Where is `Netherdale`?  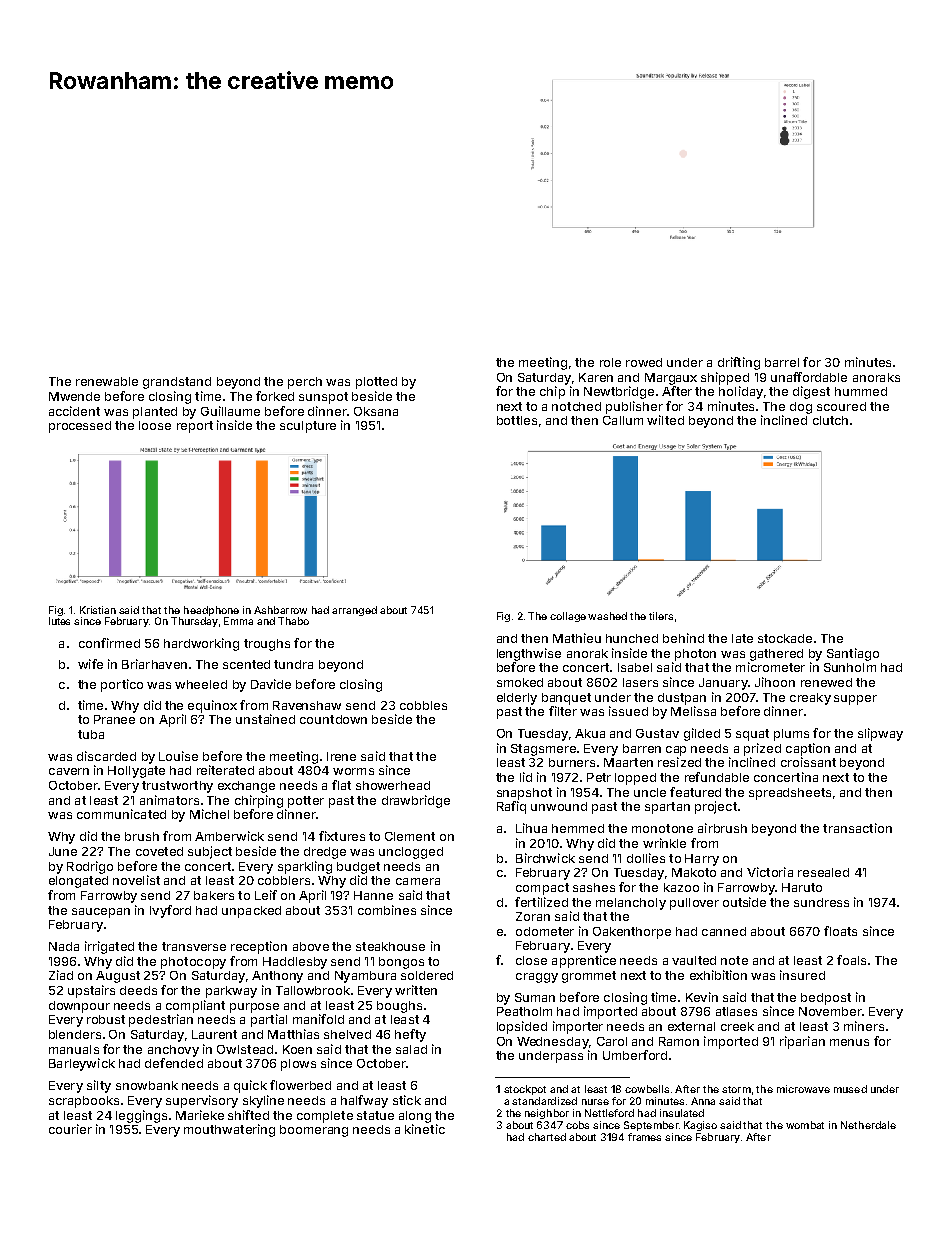
Netherdale is located at coordinates (868, 1125).
